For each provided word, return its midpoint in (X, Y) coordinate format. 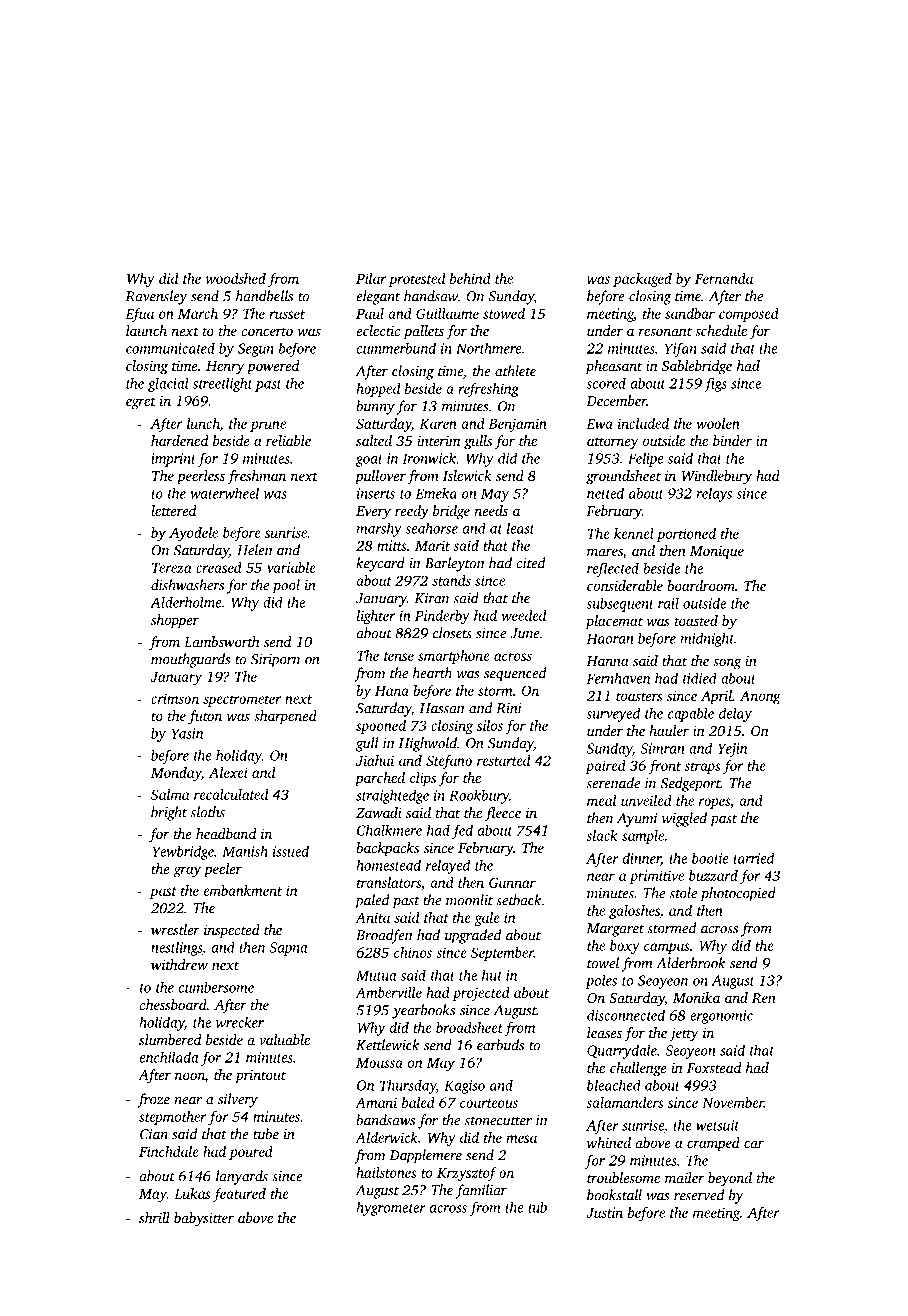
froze (153, 1100)
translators (389, 882)
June (525, 633)
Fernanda (724, 278)
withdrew (179, 964)
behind (470, 278)
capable (691, 714)
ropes (714, 803)
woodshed (236, 278)
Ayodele (193, 534)
